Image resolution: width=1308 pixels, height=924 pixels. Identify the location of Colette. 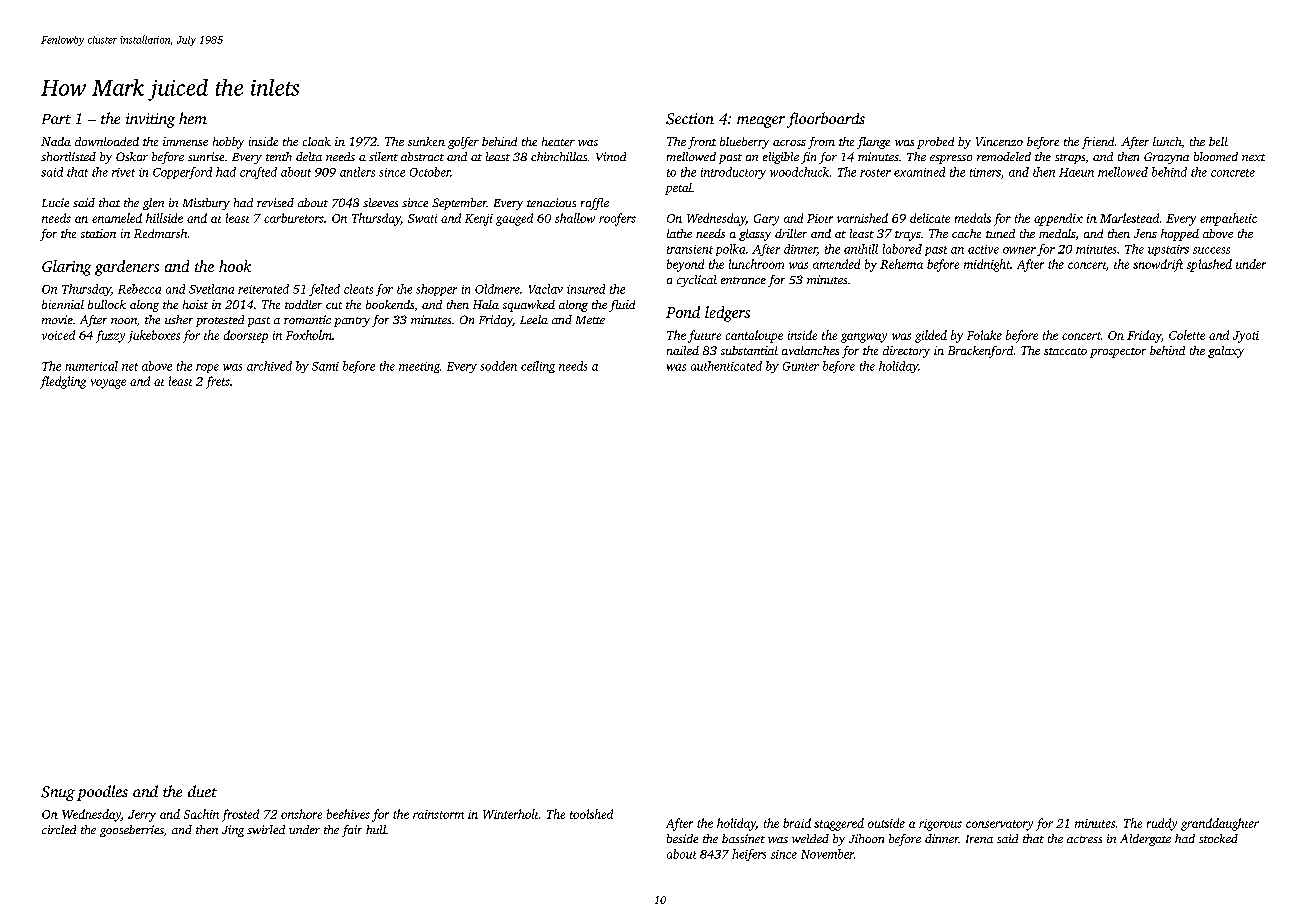
(1187, 335).
